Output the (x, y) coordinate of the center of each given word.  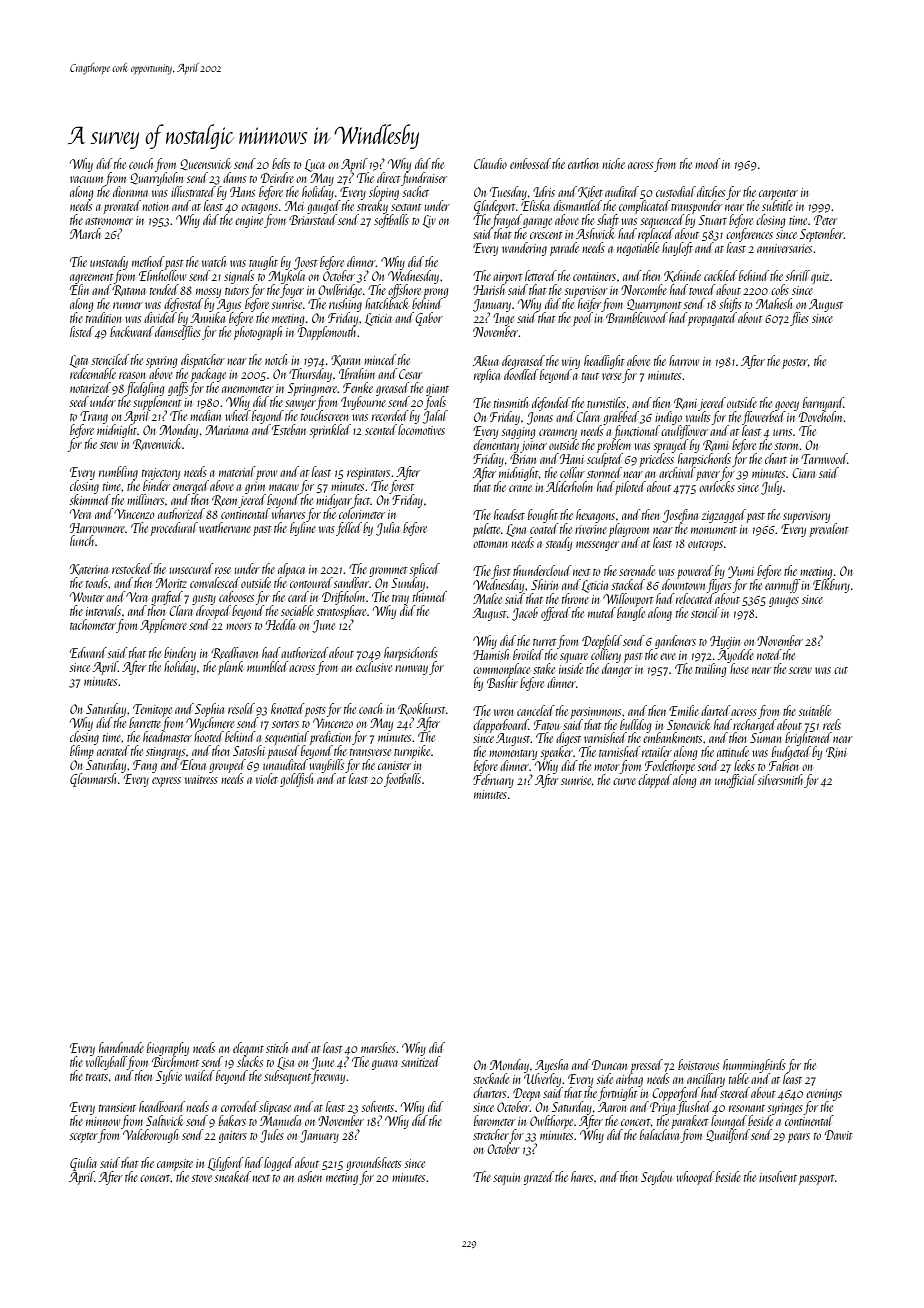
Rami (715, 445)
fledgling (145, 389)
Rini (836, 752)
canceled (535, 710)
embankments (672, 737)
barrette (145, 722)
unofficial (736, 781)
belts (281, 163)
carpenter (778, 195)
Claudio (490, 163)
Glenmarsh (93, 780)
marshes (378, 1047)
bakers (232, 1120)
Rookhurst (422, 709)
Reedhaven (234, 653)
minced (380, 359)
